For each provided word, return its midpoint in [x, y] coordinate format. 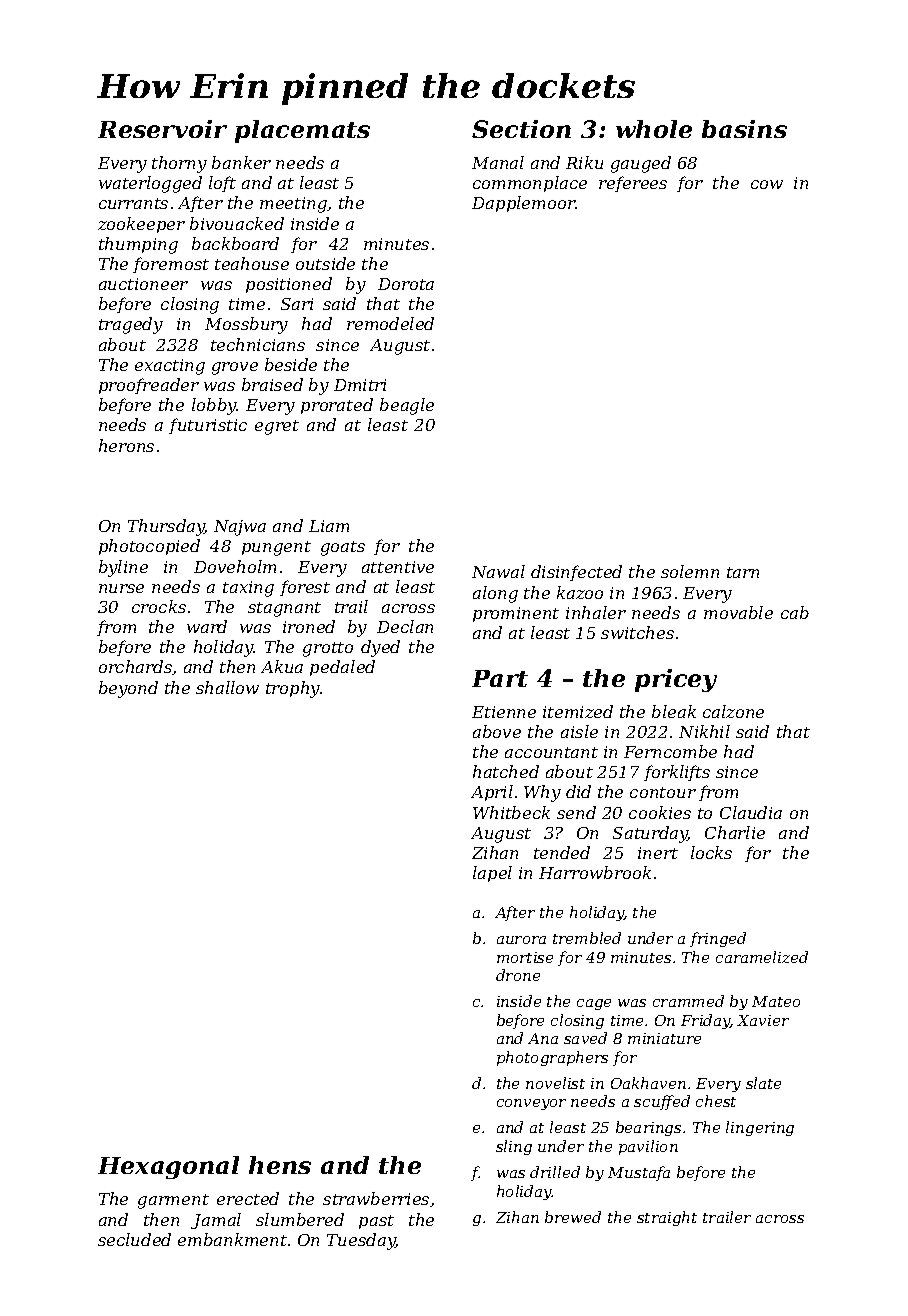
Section [521, 129]
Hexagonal [168, 1167]
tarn [743, 572]
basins [744, 129]
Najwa [240, 528]
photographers [552, 1058]
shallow [227, 687]
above [497, 731]
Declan [405, 626]
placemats [302, 131]
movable [738, 612]
